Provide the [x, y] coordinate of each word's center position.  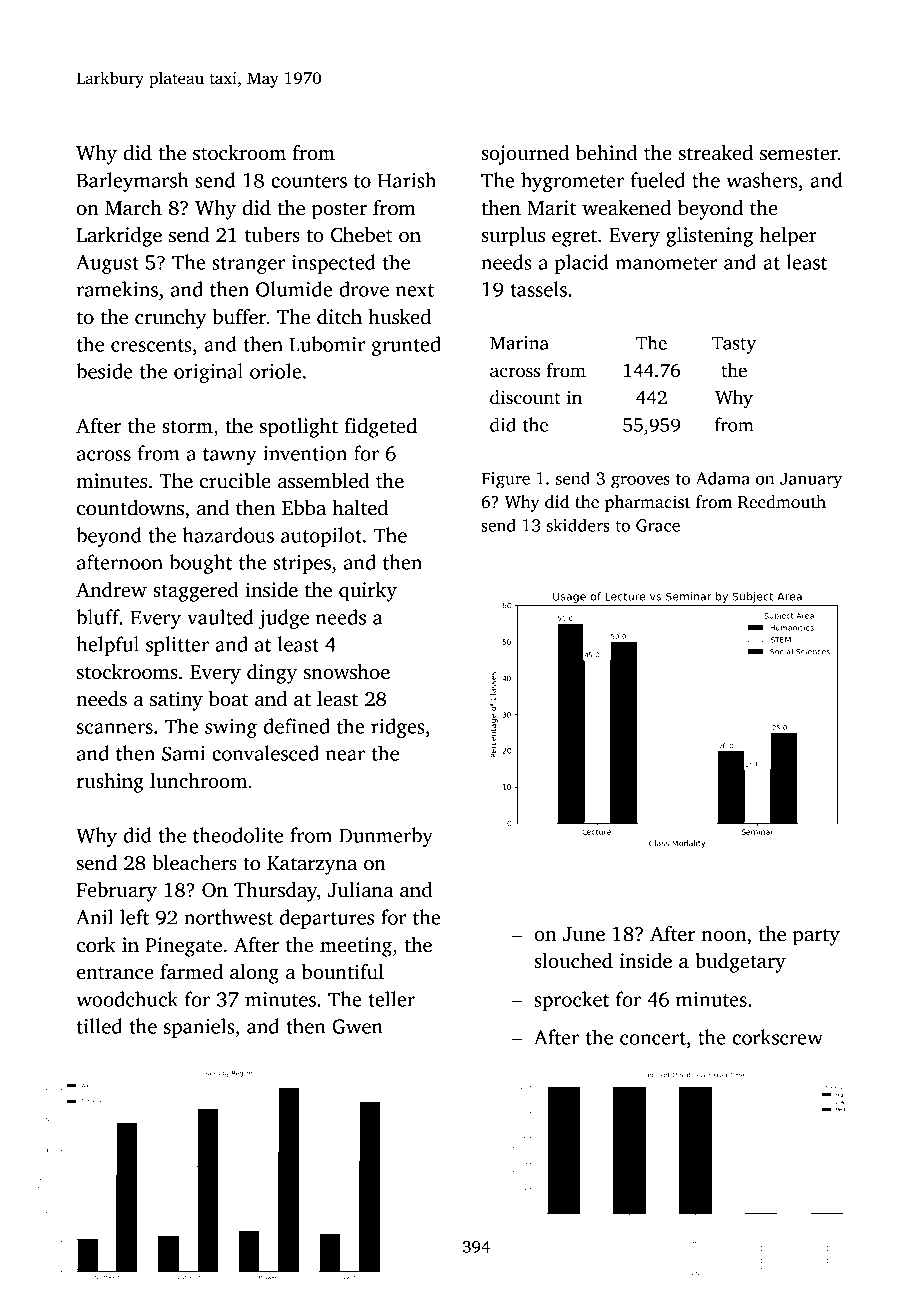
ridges [398, 728]
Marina [519, 343]
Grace [658, 525]
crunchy [170, 319]
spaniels [199, 1028]
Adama [723, 478]
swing [231, 728]
